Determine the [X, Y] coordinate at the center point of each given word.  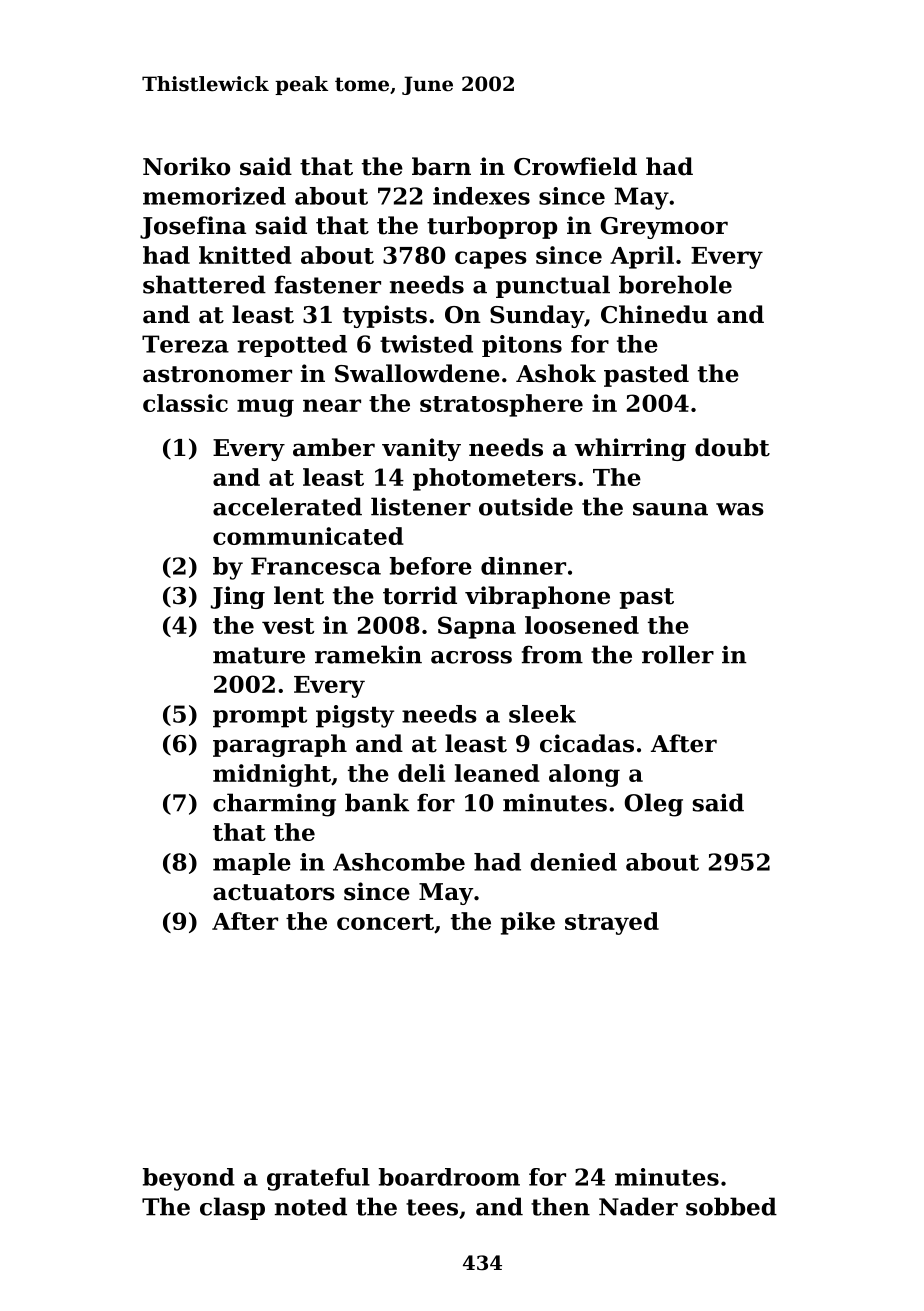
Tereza [185, 344]
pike [528, 923]
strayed [612, 923]
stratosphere [501, 405]
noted [311, 1206]
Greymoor [664, 228]
